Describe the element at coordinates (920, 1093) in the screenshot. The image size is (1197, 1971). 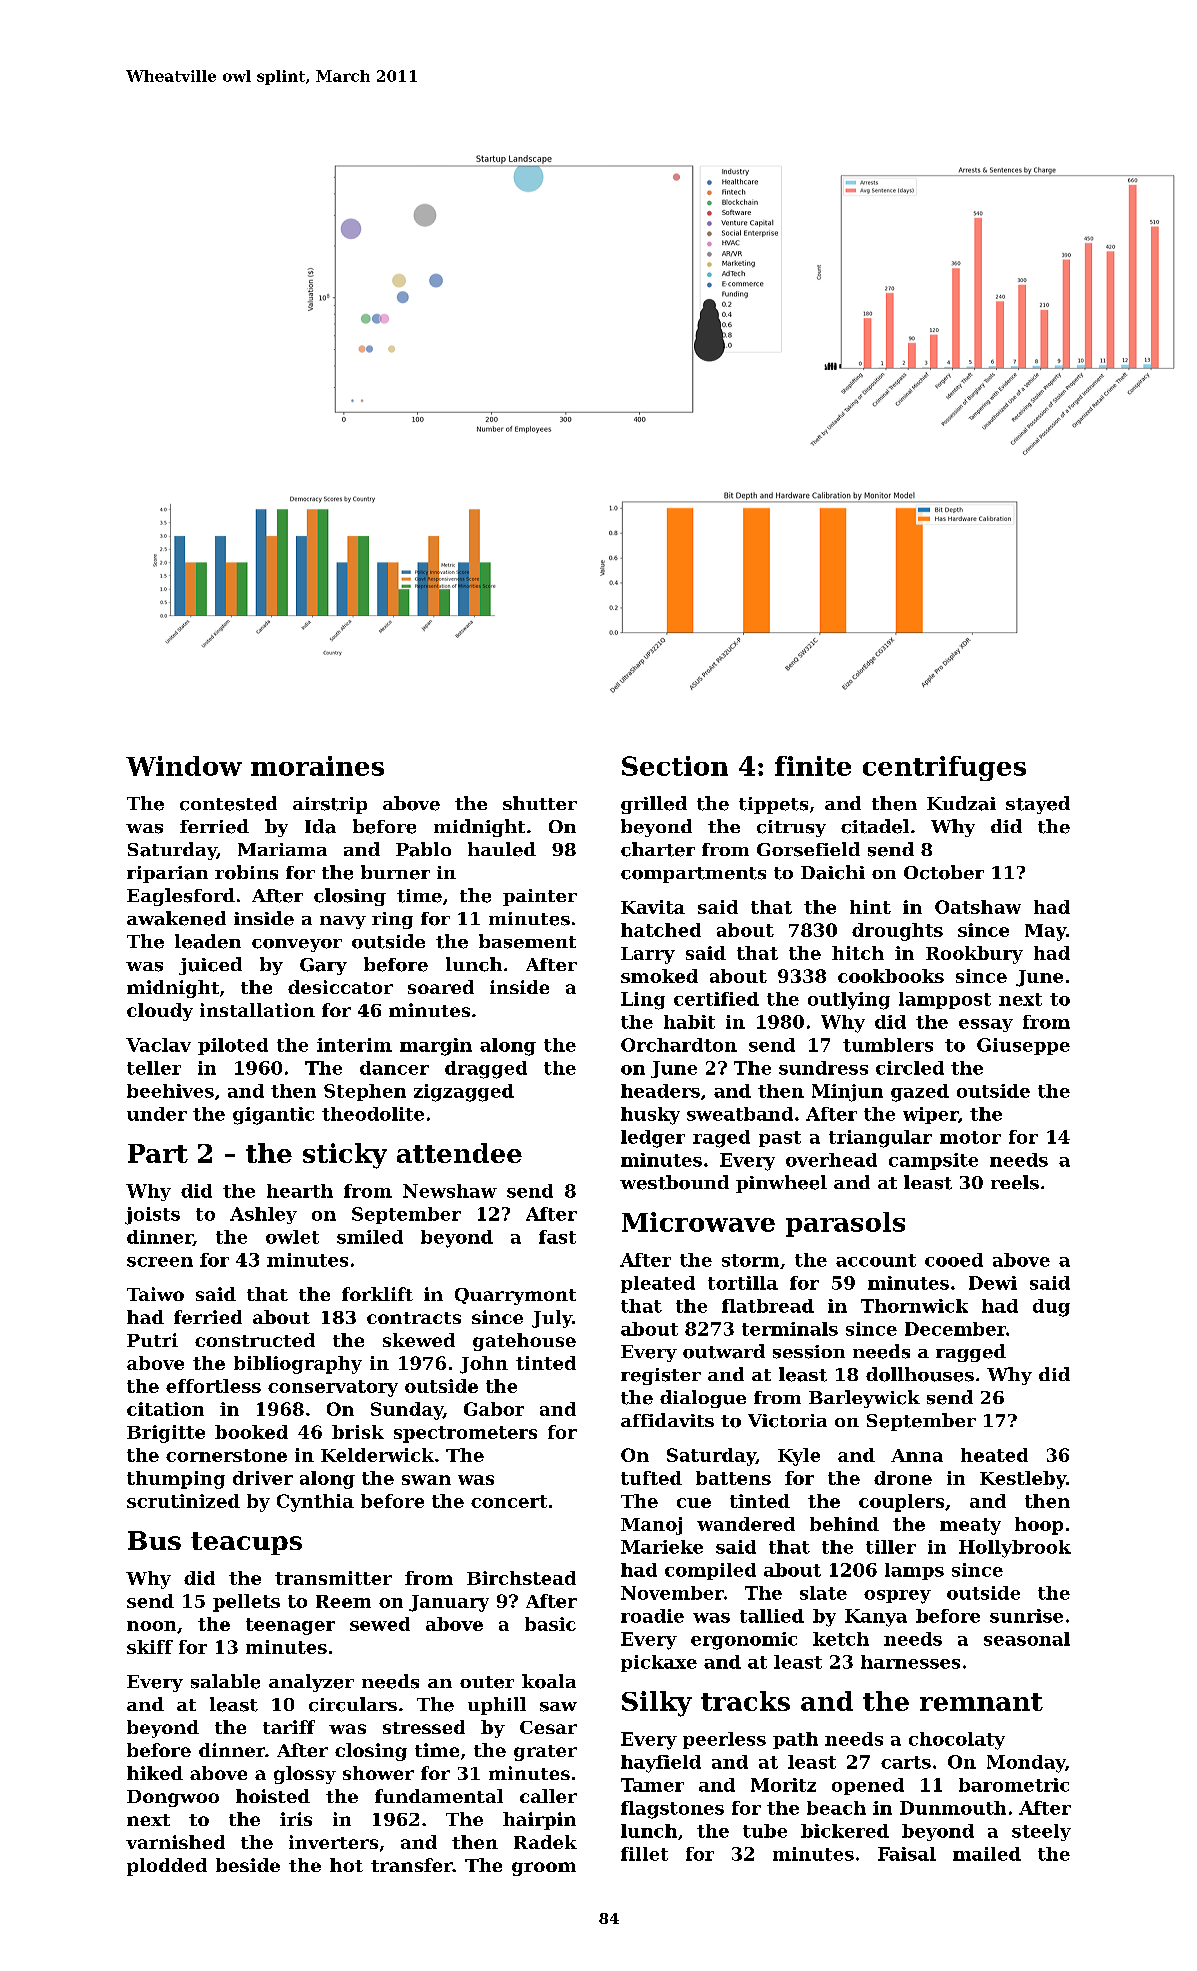
I see `gazed` at that location.
